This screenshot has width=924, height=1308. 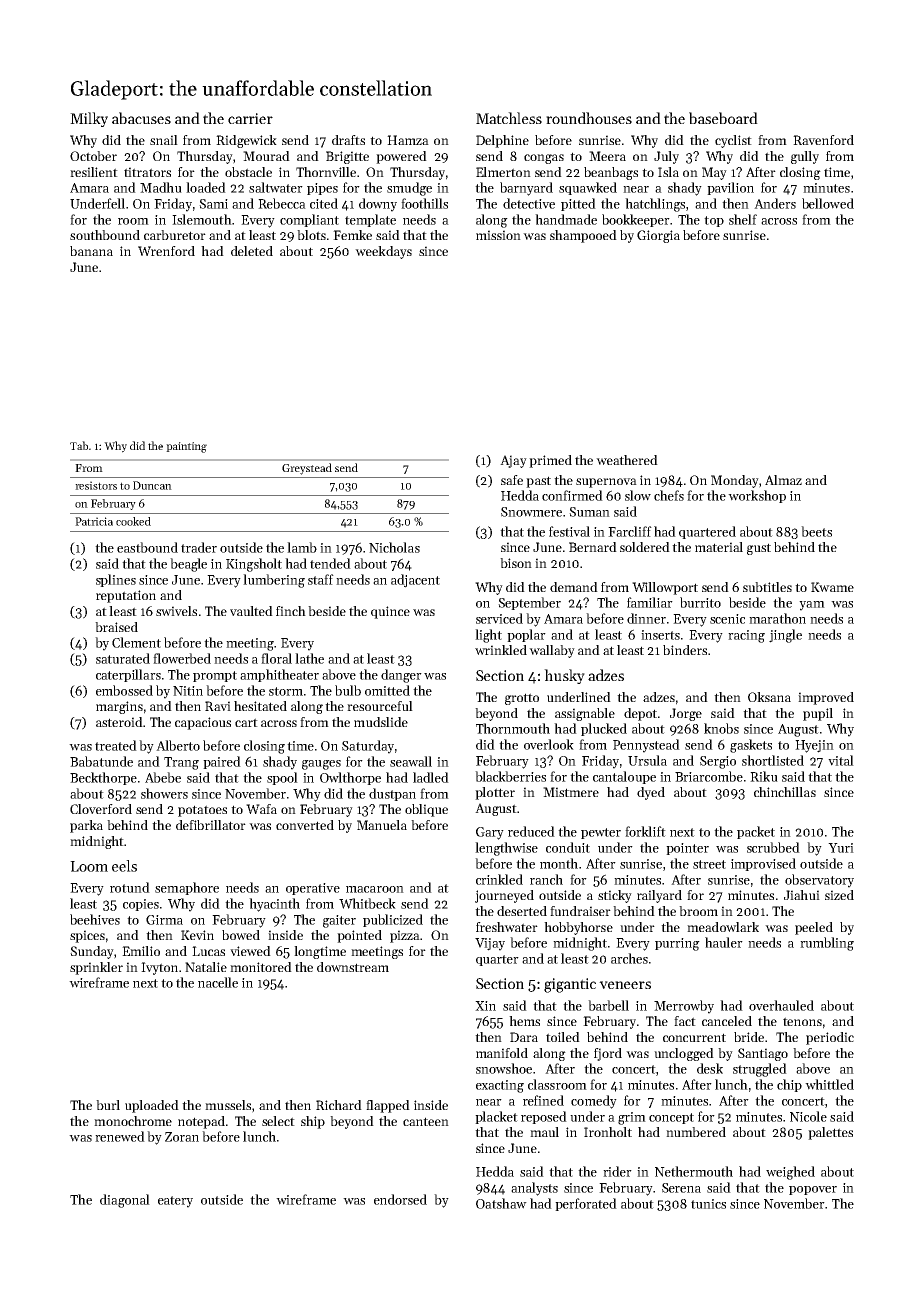 I want to click on diagonal, so click(x=125, y=1201).
